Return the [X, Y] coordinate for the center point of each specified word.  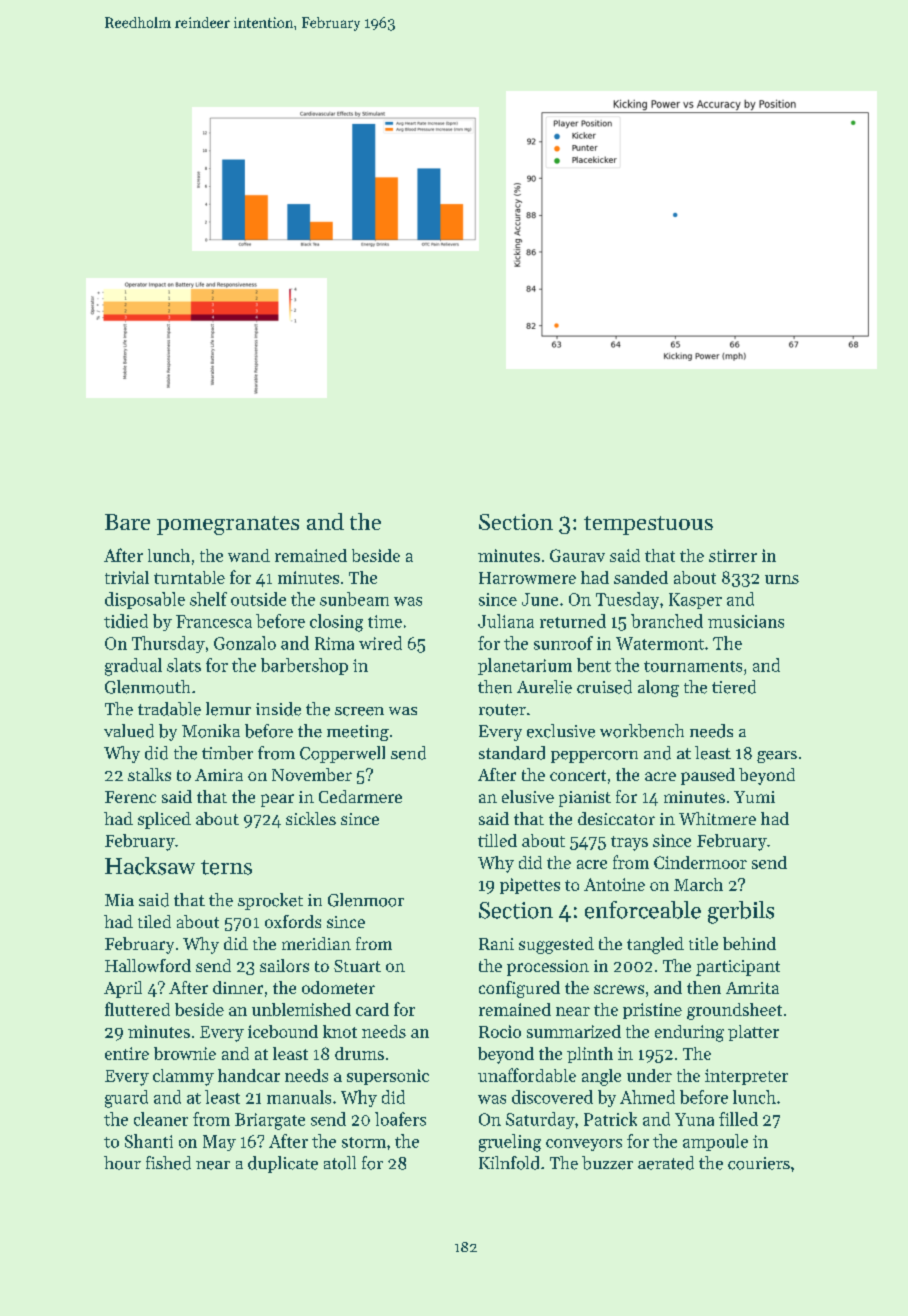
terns [226, 867]
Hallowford [148, 965]
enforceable [643, 910]
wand [249, 555]
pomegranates [228, 525]
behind [749, 943]
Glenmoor [366, 900]
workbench [642, 731]
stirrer [733, 555]
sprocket [270, 901]
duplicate [283, 1164]
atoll [340, 1163]
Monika [211, 731]
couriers [759, 1163]
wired [380, 643]
